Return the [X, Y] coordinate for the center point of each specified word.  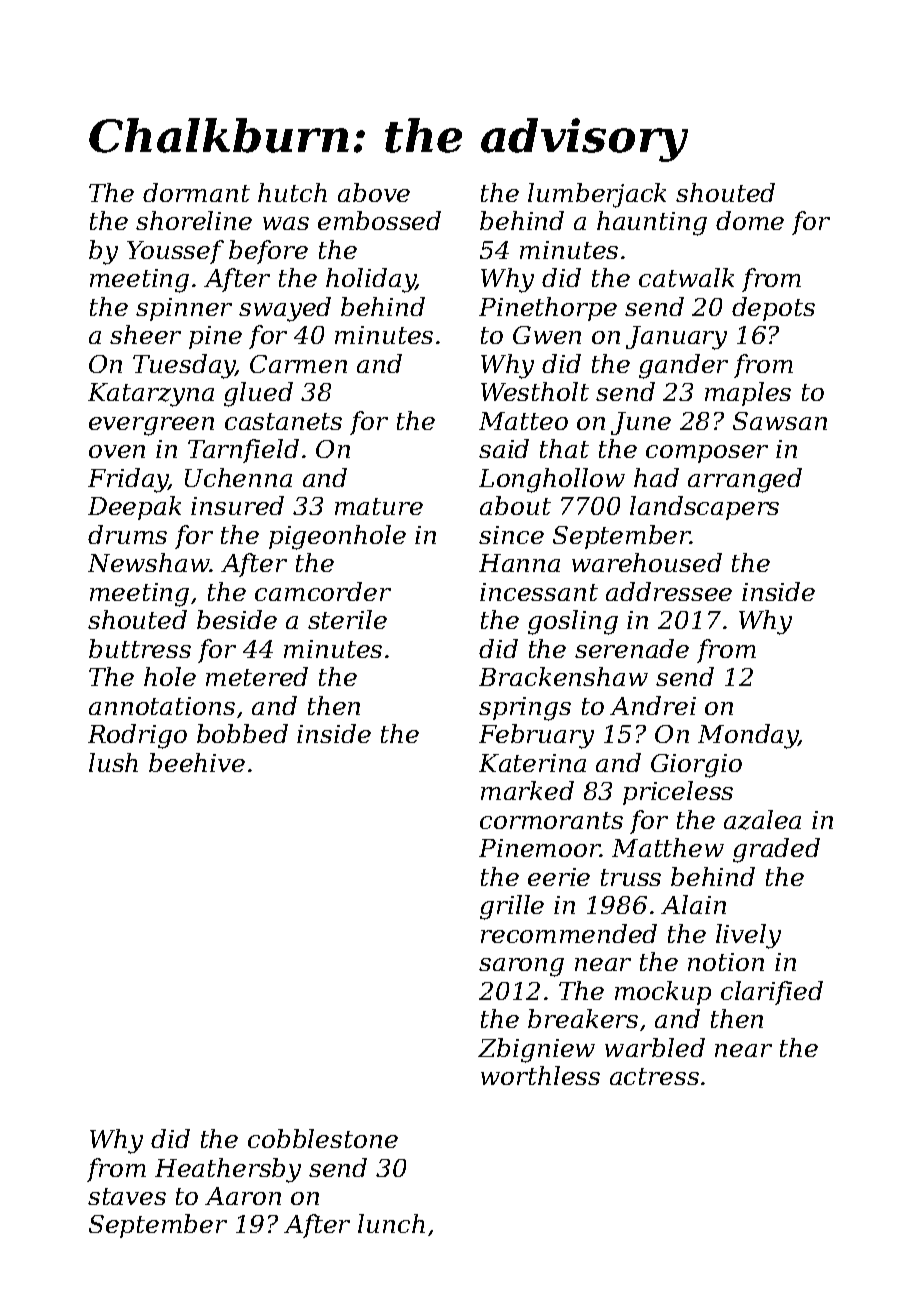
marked [527, 790]
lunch [391, 1223]
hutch [292, 192]
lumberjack [597, 195]
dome [750, 220]
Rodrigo [137, 736]
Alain [693, 904]
